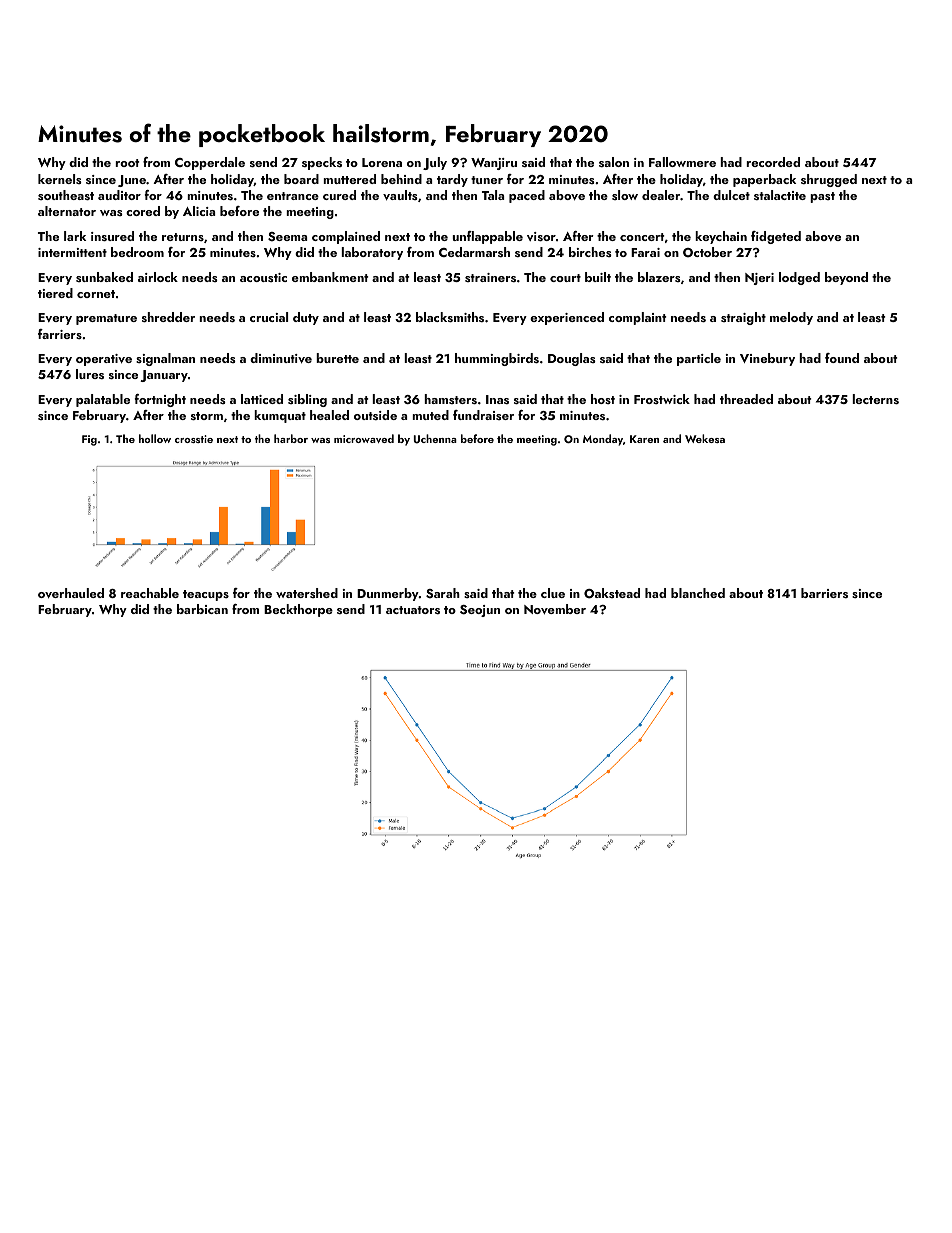 This screenshot has width=952, height=1233. Describe the element at coordinates (829, 180) in the screenshot. I see `shrugged` at that location.
